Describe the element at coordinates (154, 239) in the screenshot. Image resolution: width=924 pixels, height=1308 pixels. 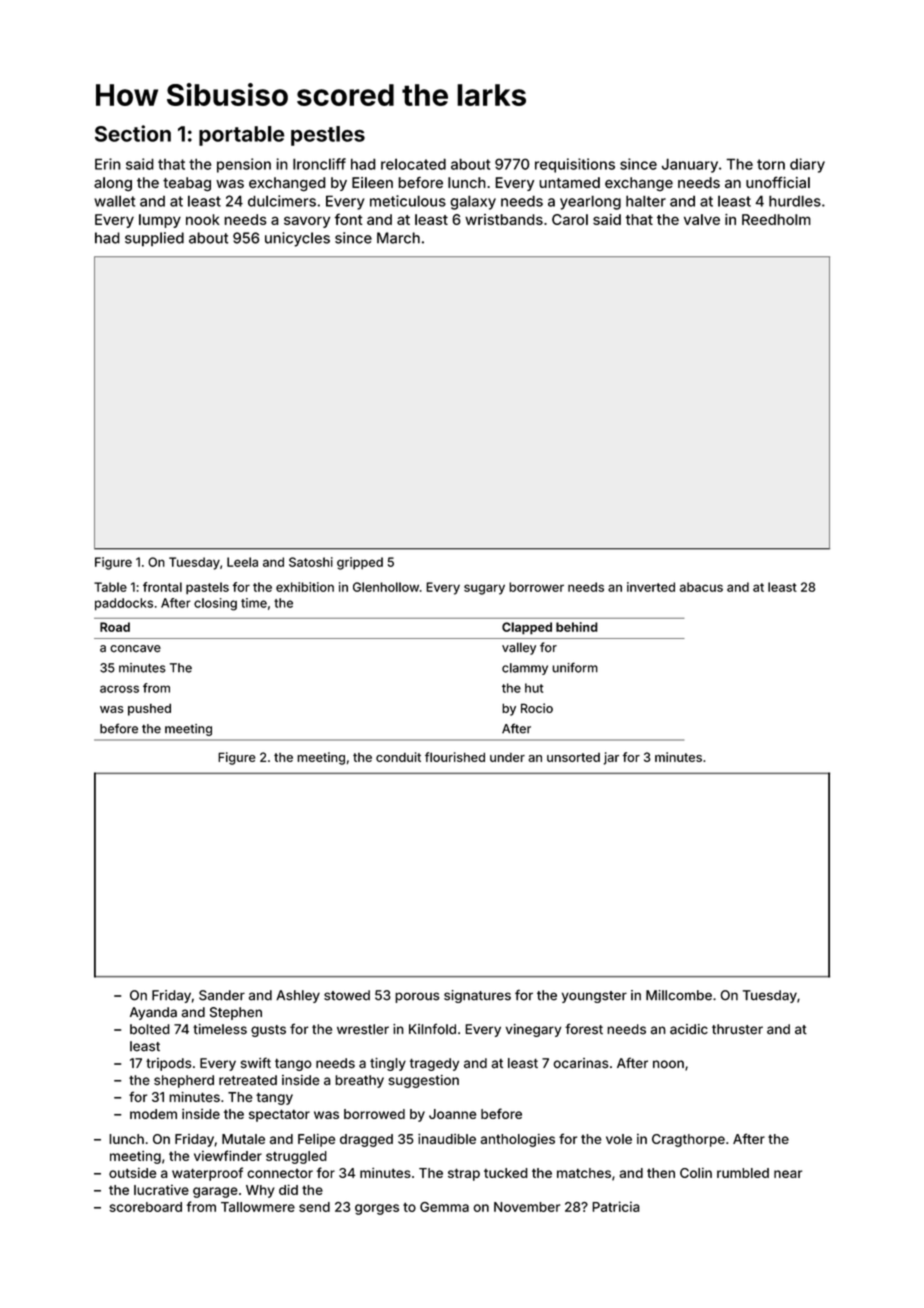
I see `supplied` at that location.
